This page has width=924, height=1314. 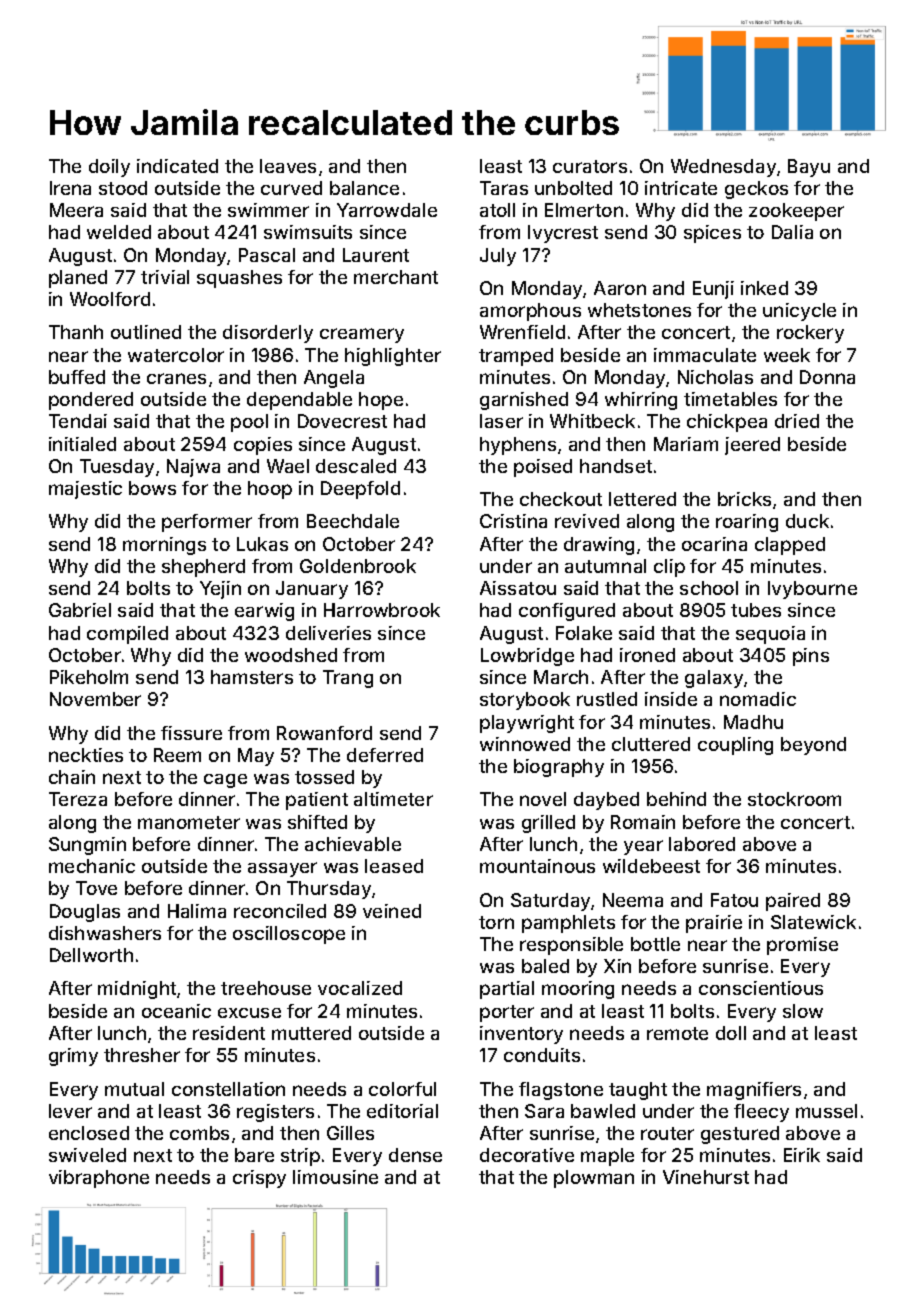 What do you see at coordinates (77, 377) in the page?
I see `buffed` at bounding box center [77, 377].
